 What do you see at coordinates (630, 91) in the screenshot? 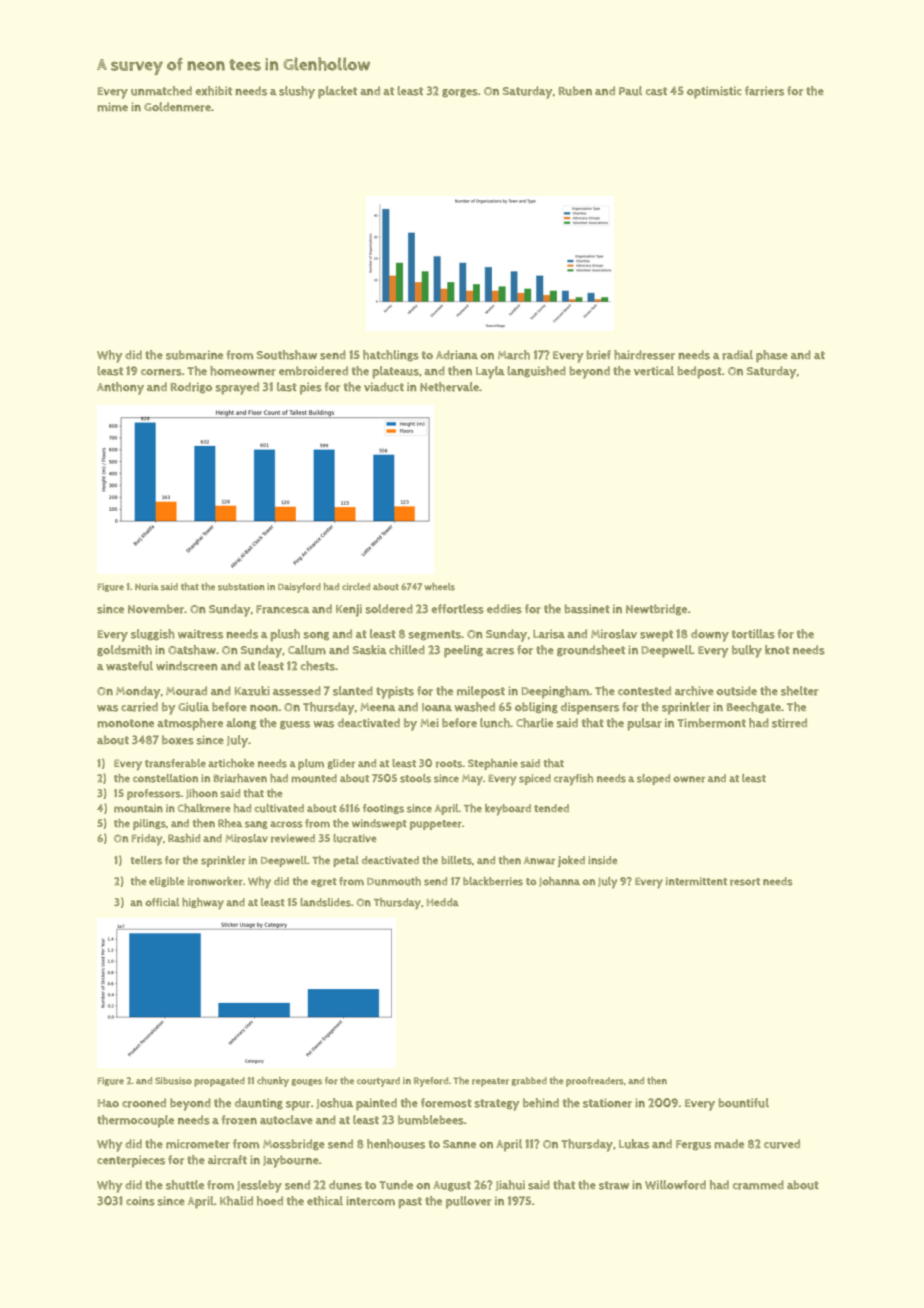
I see `Paul` at bounding box center [630, 91].
